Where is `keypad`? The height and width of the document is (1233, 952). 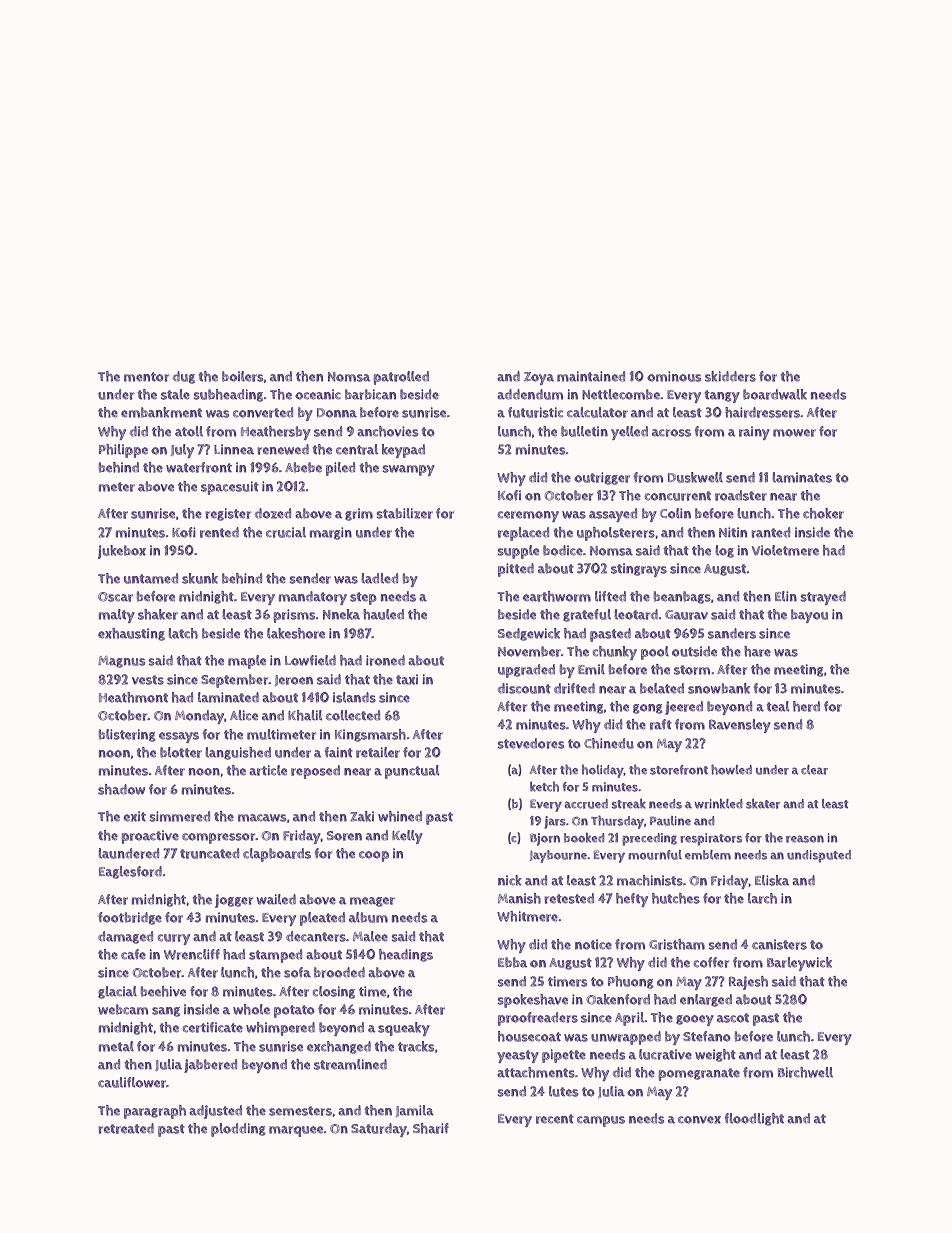
keypad is located at coordinates (403, 451).
